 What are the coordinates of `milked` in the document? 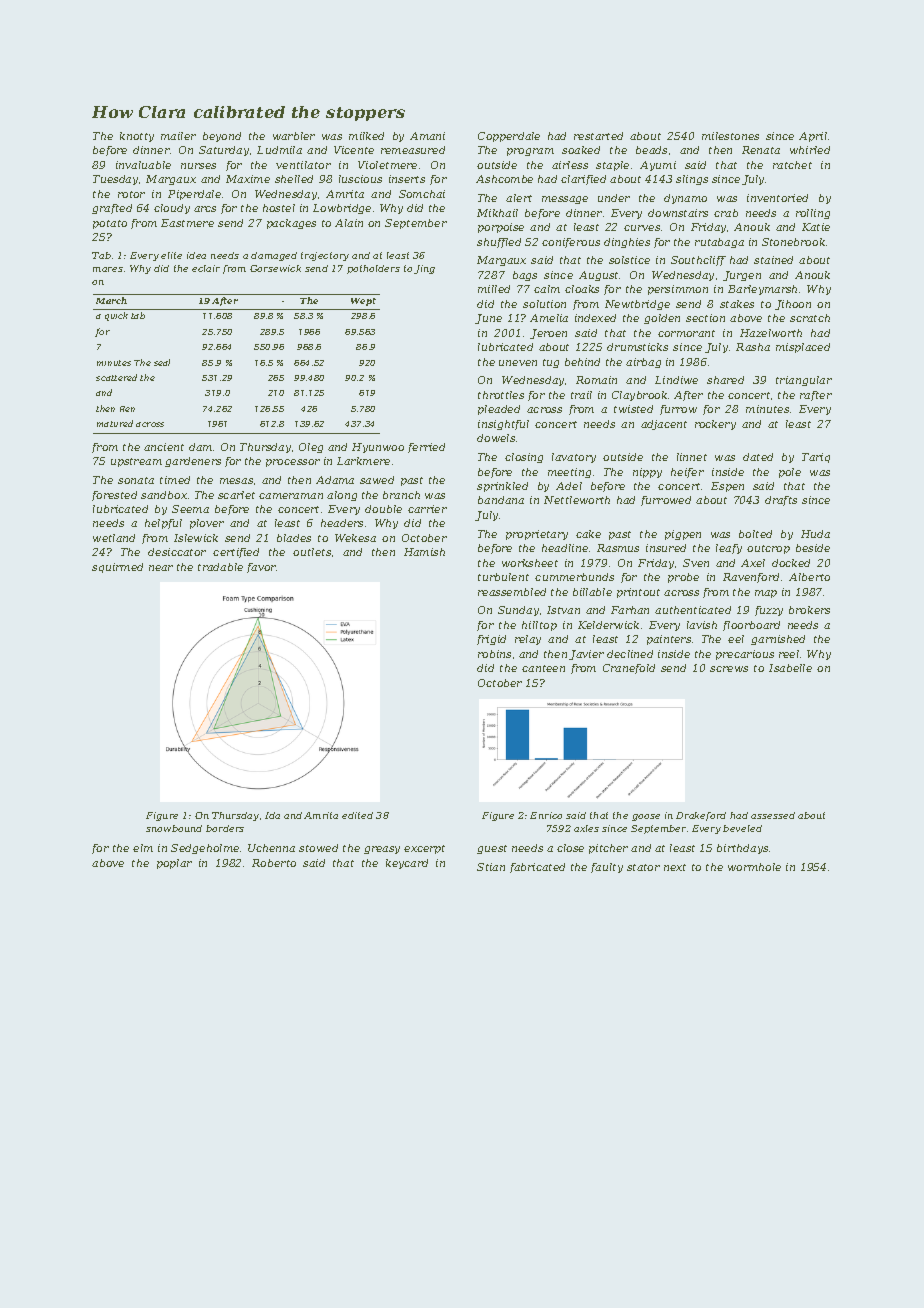 It's located at (366, 136).
